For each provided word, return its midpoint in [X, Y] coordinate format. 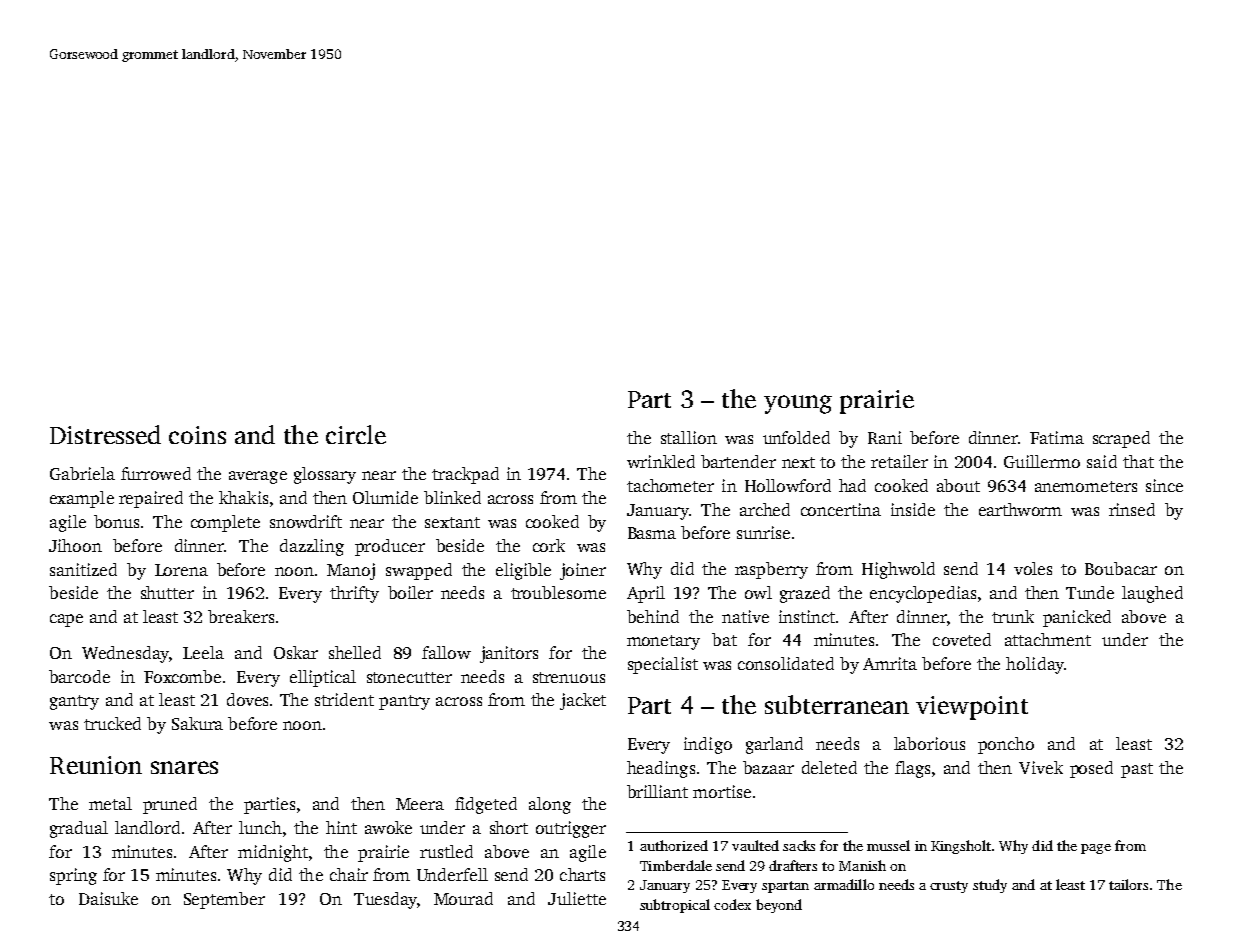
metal [110, 803]
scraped [1121, 439]
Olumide [385, 497]
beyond [779, 906]
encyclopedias [923, 594]
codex [732, 904]
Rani [885, 437]
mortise [722, 791]
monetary [663, 642]
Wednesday [125, 654]
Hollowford [788, 485]
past [1137, 770]
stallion [689, 437]
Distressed [105, 434]
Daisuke [108, 898]
